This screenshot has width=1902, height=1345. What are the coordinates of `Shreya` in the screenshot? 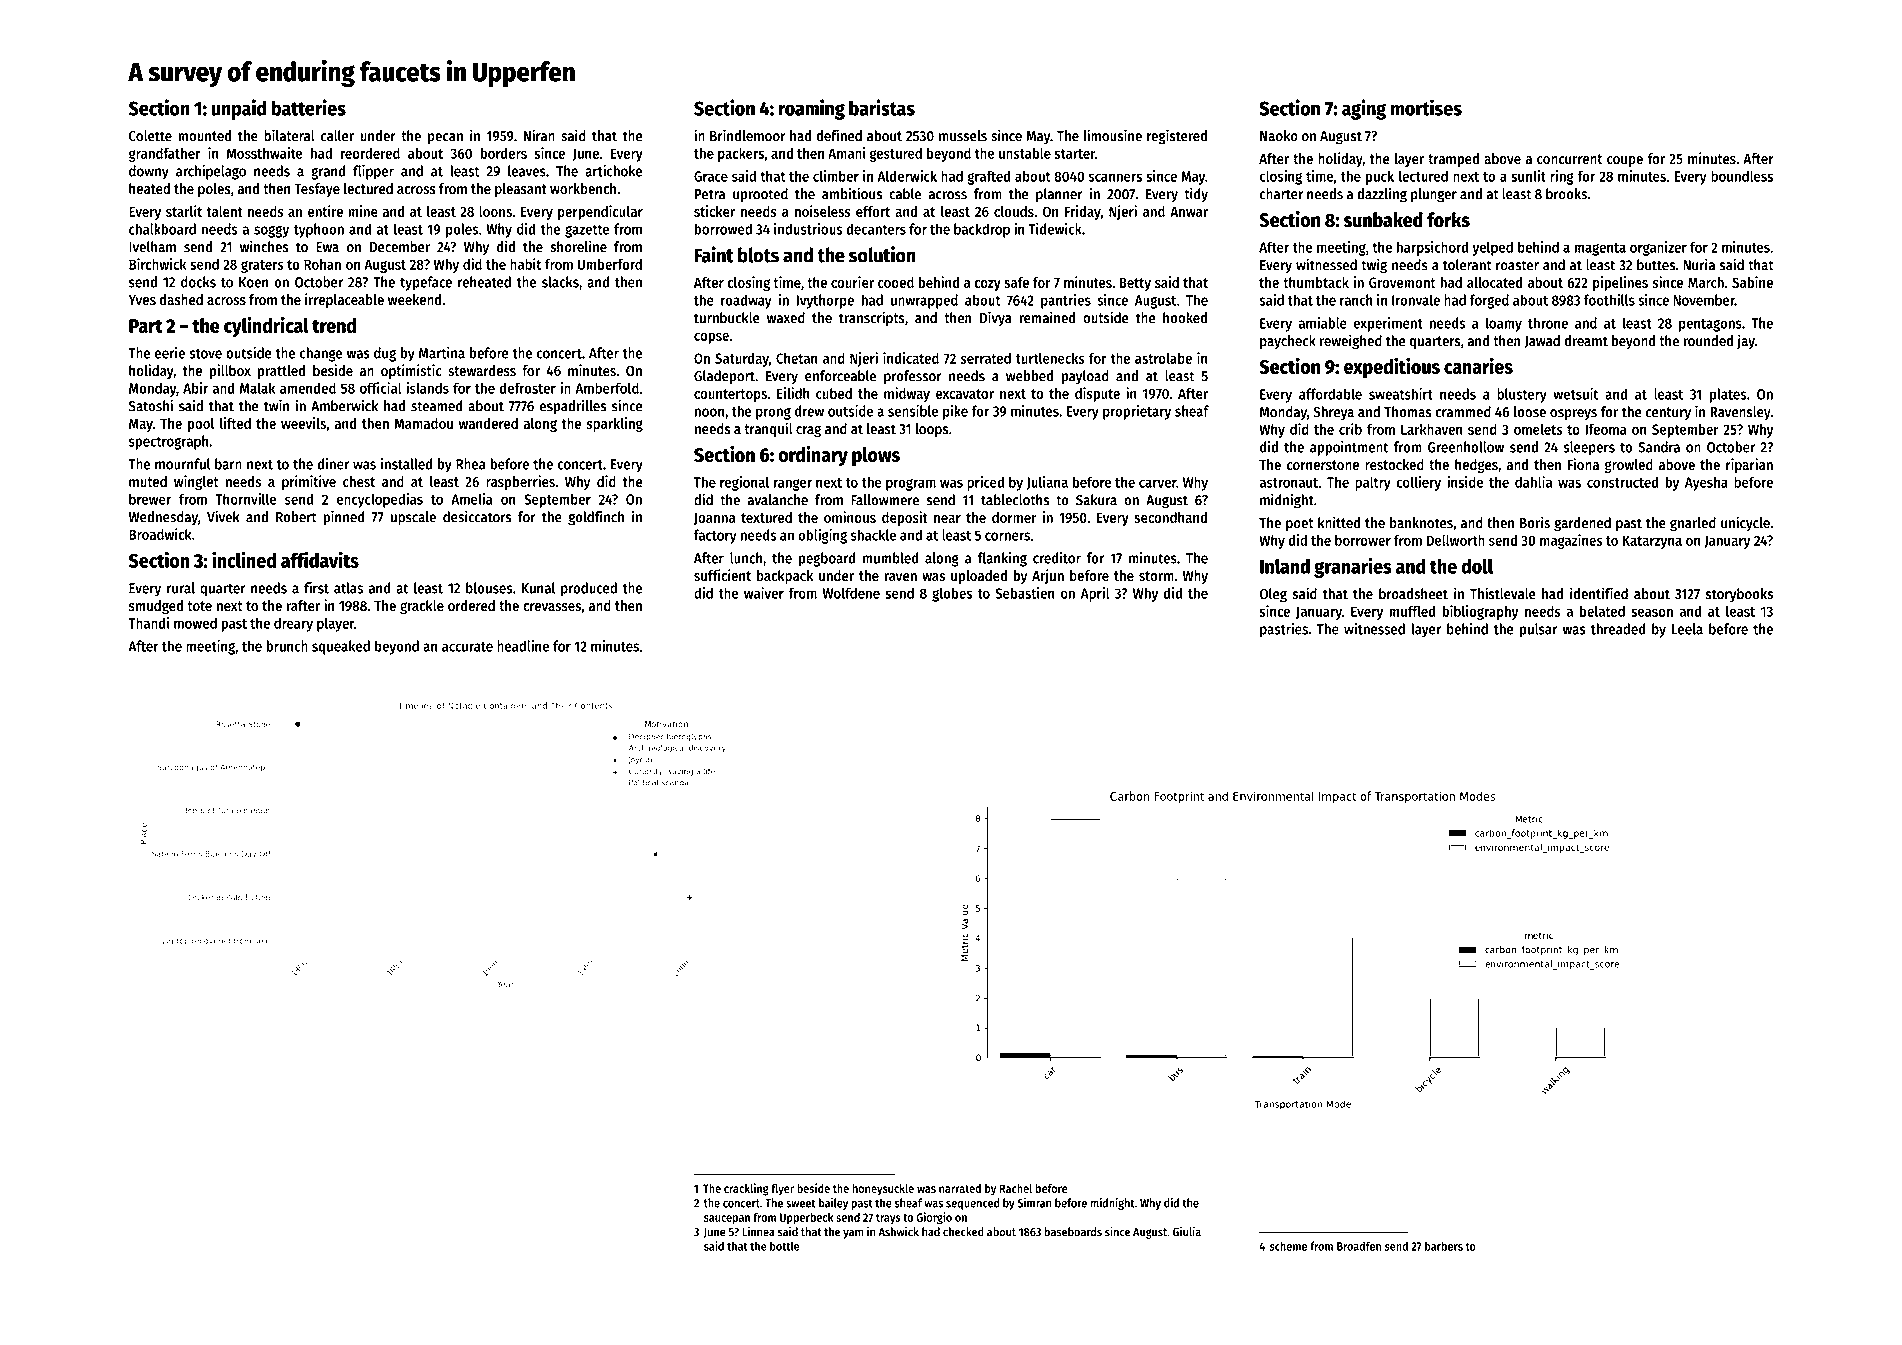 It's located at (1333, 413).
